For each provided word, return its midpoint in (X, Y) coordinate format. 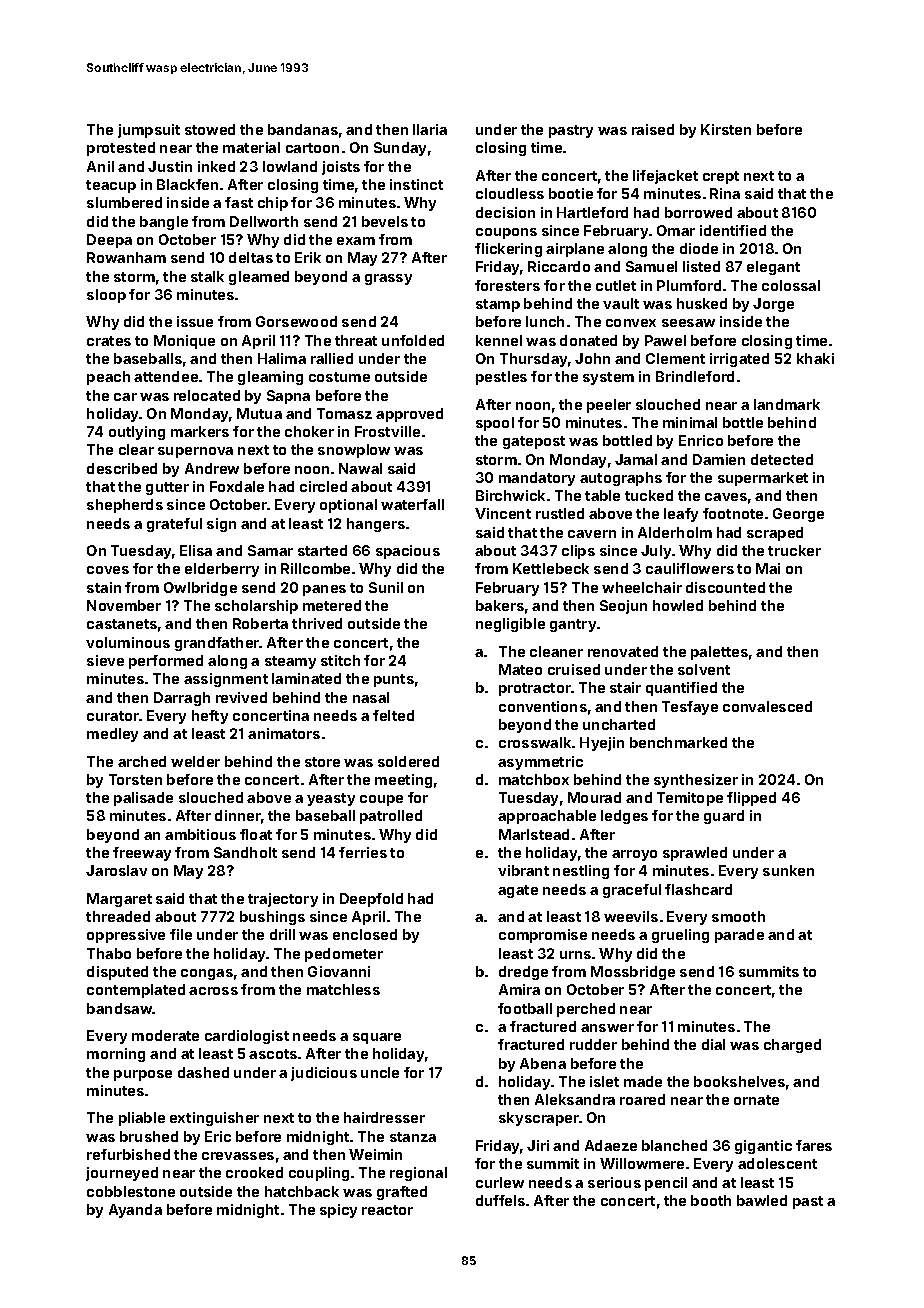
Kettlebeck (551, 568)
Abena (543, 1063)
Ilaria (430, 129)
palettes (719, 653)
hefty (210, 717)
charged (792, 1046)
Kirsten (726, 129)
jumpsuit (149, 131)
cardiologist (247, 1037)
